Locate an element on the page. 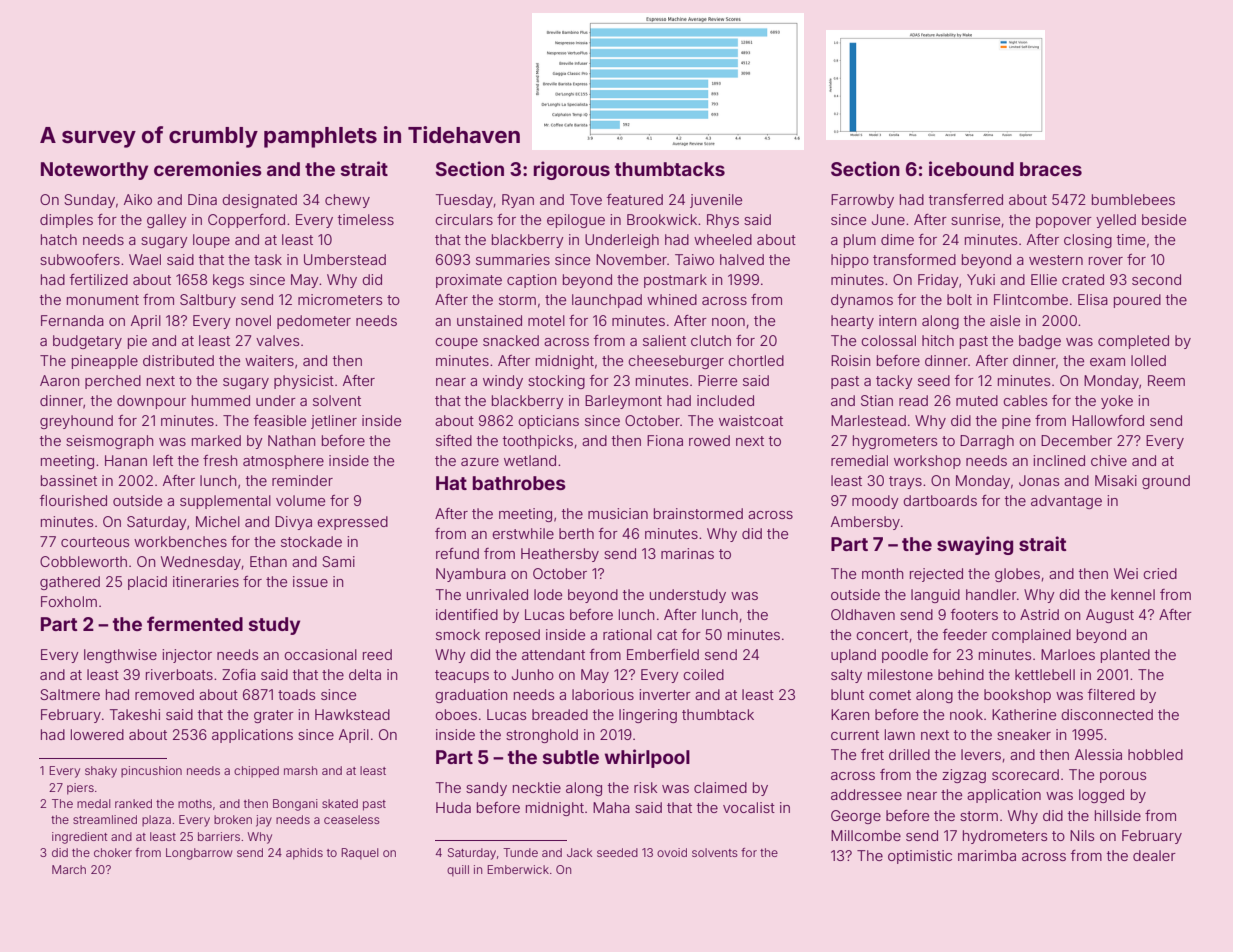 The height and width of the image is (952, 1233). opticians is located at coordinates (548, 422).
